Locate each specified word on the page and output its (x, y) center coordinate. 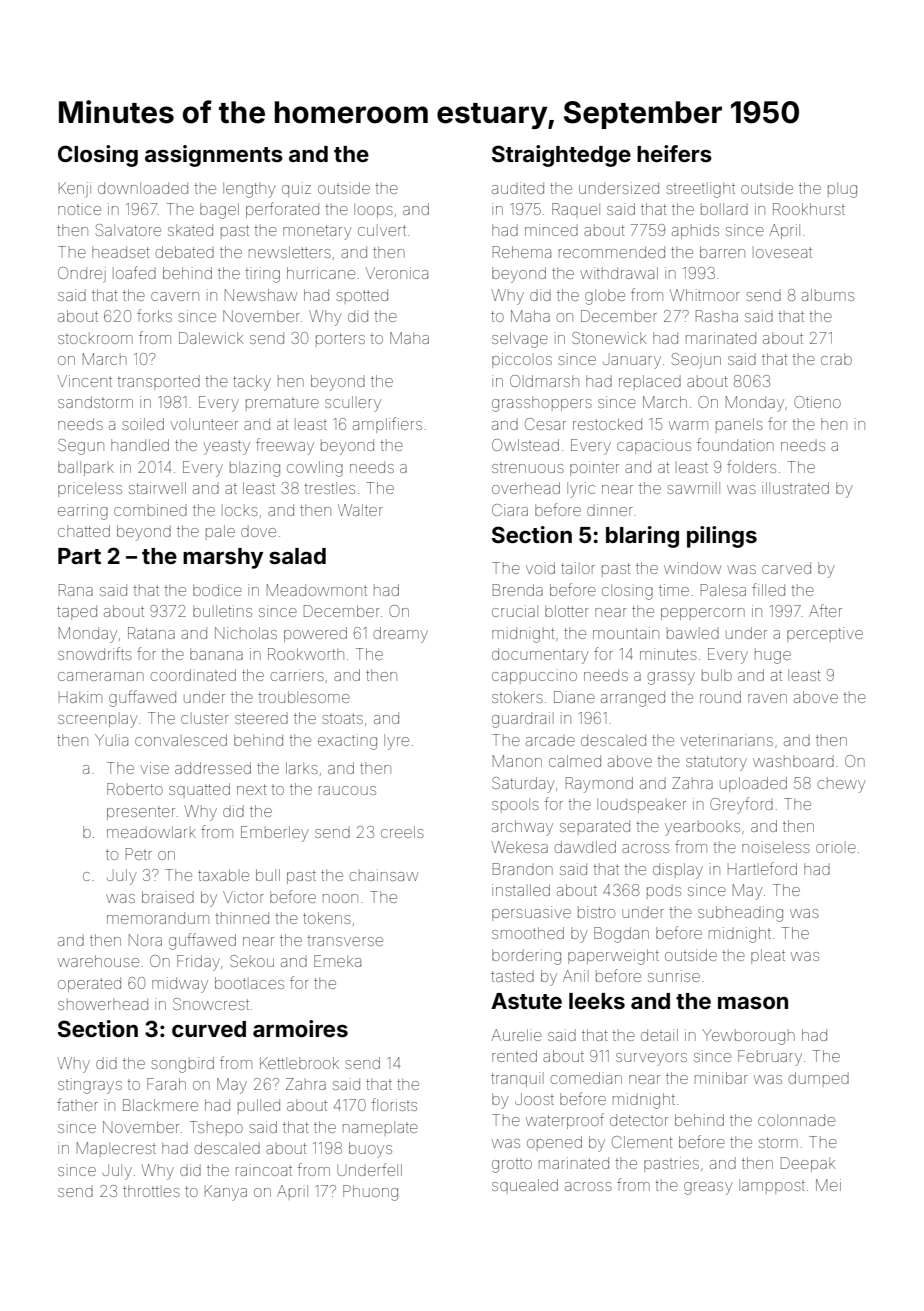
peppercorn (703, 614)
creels (402, 832)
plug (842, 190)
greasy (708, 1188)
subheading (740, 914)
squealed (525, 1186)
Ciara (510, 510)
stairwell (157, 488)
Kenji (75, 190)
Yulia (111, 740)
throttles (151, 1191)
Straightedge (561, 156)
